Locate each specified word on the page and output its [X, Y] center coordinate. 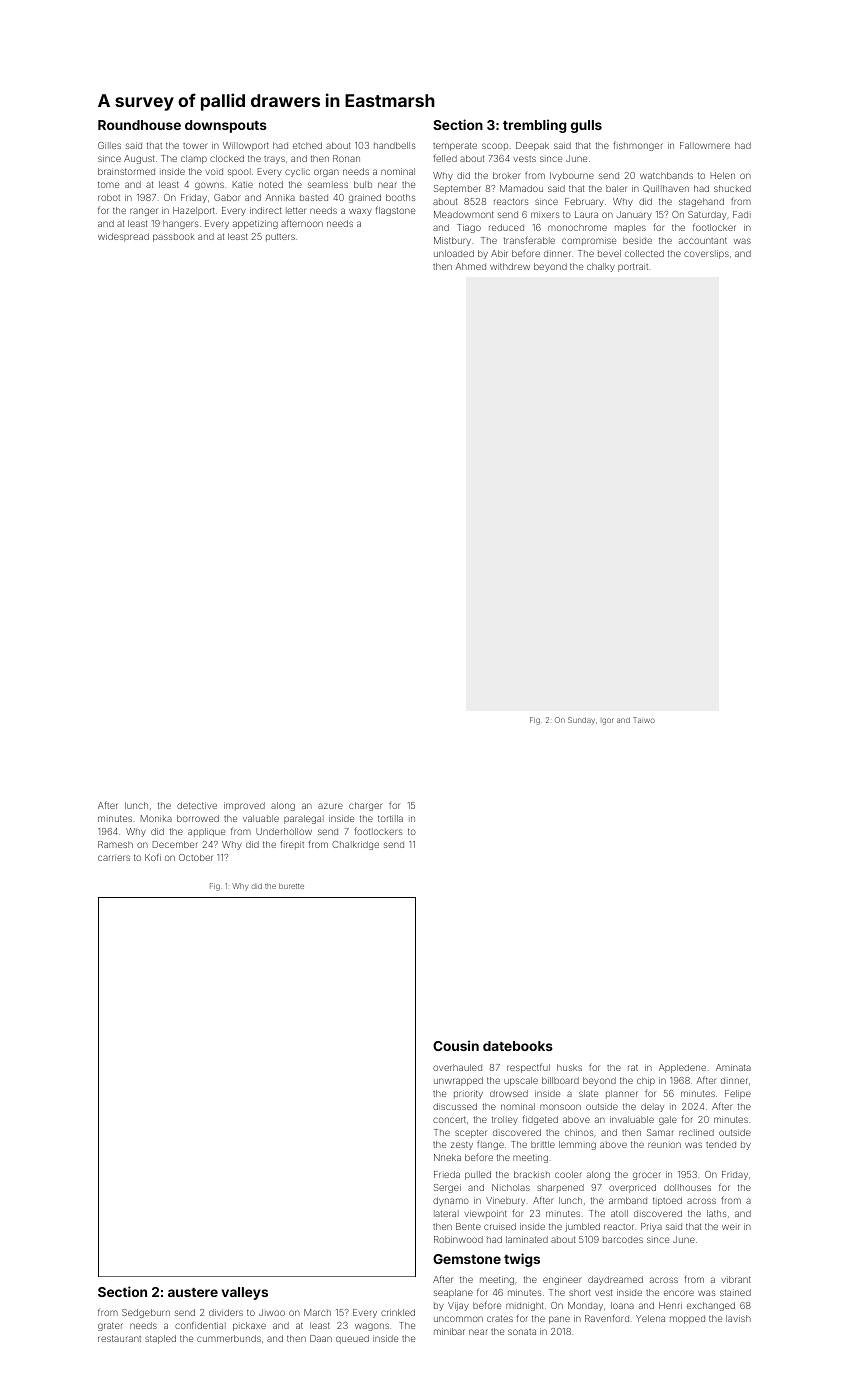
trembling [534, 126]
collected [644, 253]
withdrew [510, 266]
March [317, 1312]
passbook [174, 237]
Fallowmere [705, 145]
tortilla [390, 818]
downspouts [226, 126]
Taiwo [644, 720]
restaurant [119, 1338]
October [196, 857]
